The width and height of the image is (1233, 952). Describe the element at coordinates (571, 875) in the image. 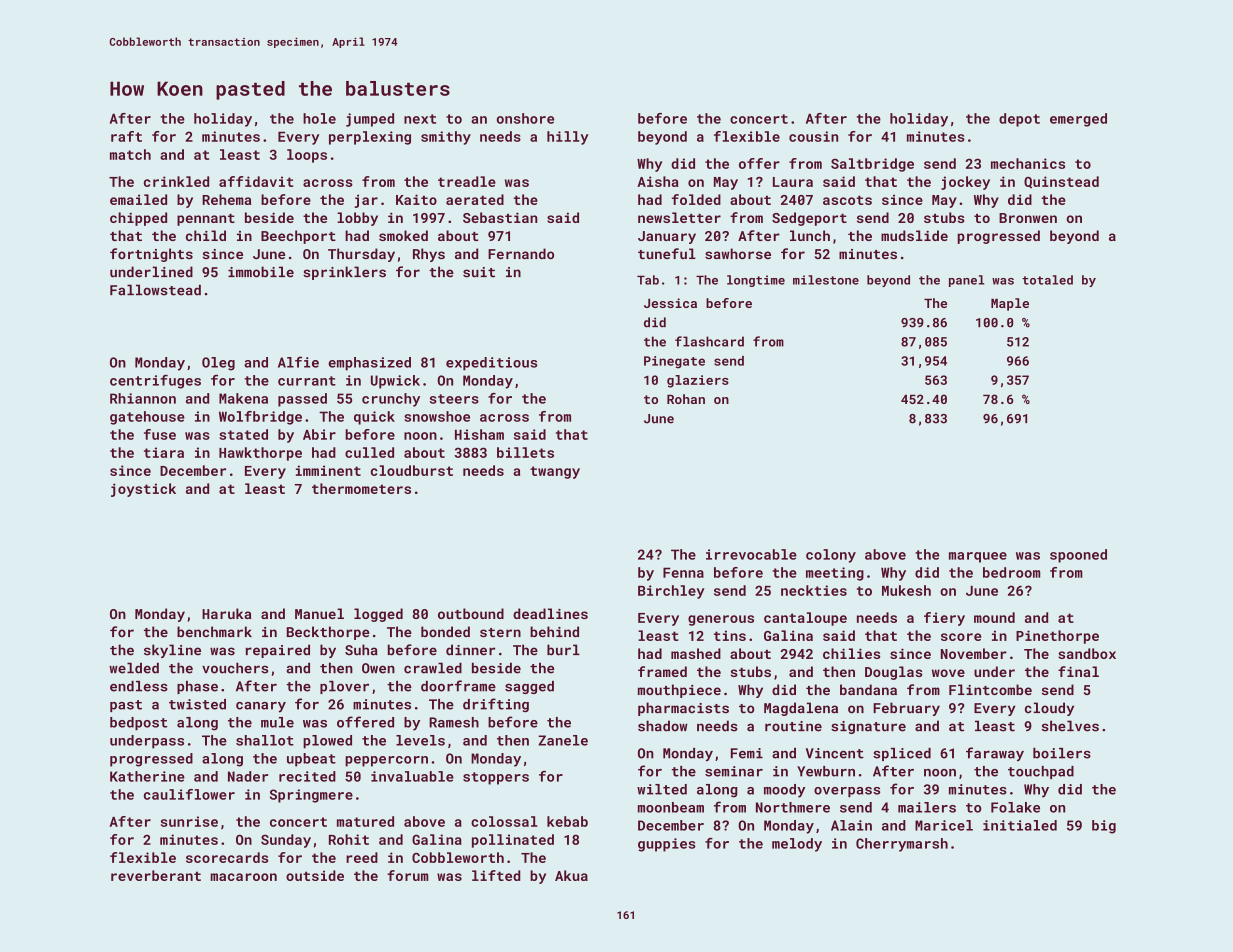

I see `Akua` at that location.
